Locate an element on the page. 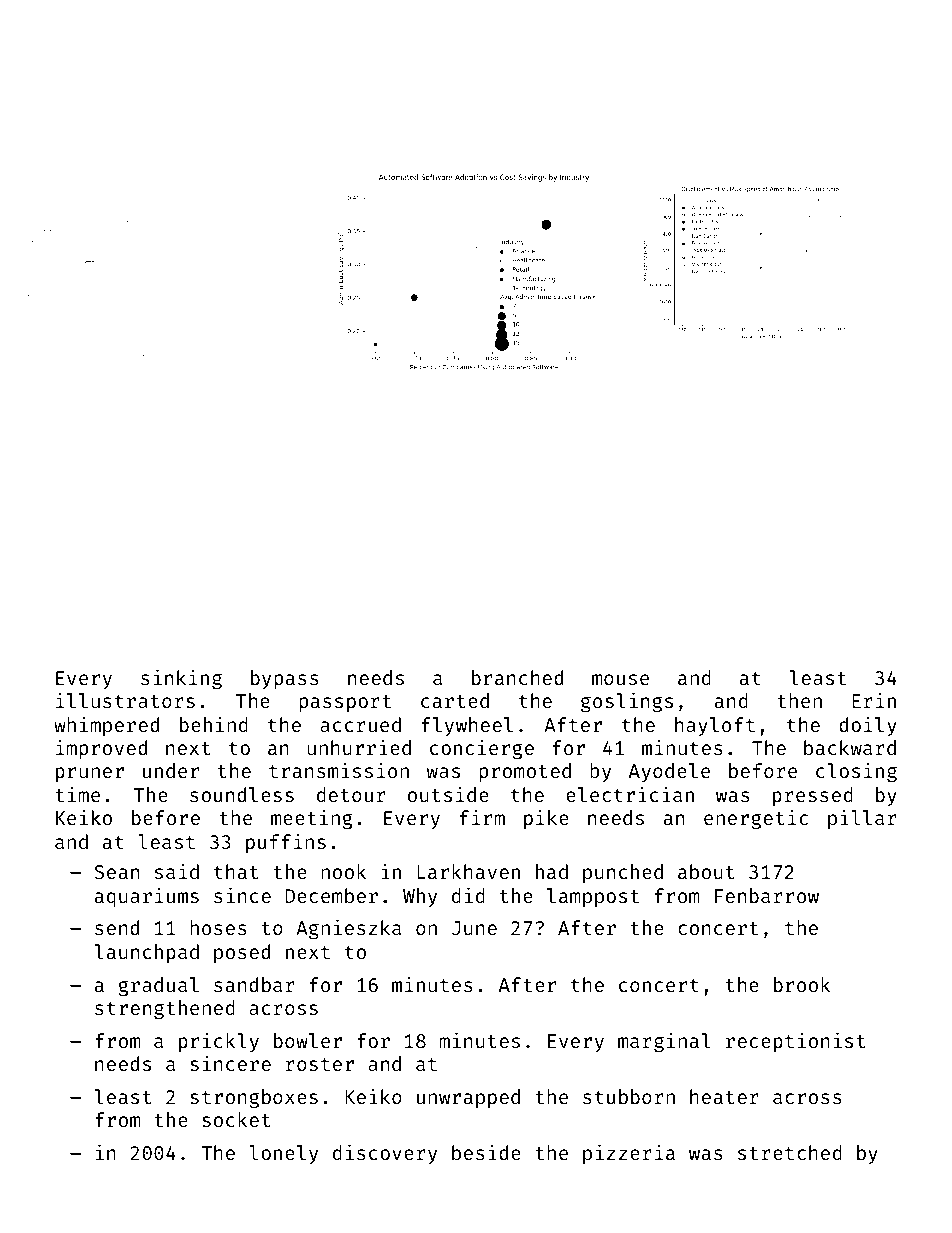 The image size is (952, 1233). illustrators is located at coordinates (125, 700).
